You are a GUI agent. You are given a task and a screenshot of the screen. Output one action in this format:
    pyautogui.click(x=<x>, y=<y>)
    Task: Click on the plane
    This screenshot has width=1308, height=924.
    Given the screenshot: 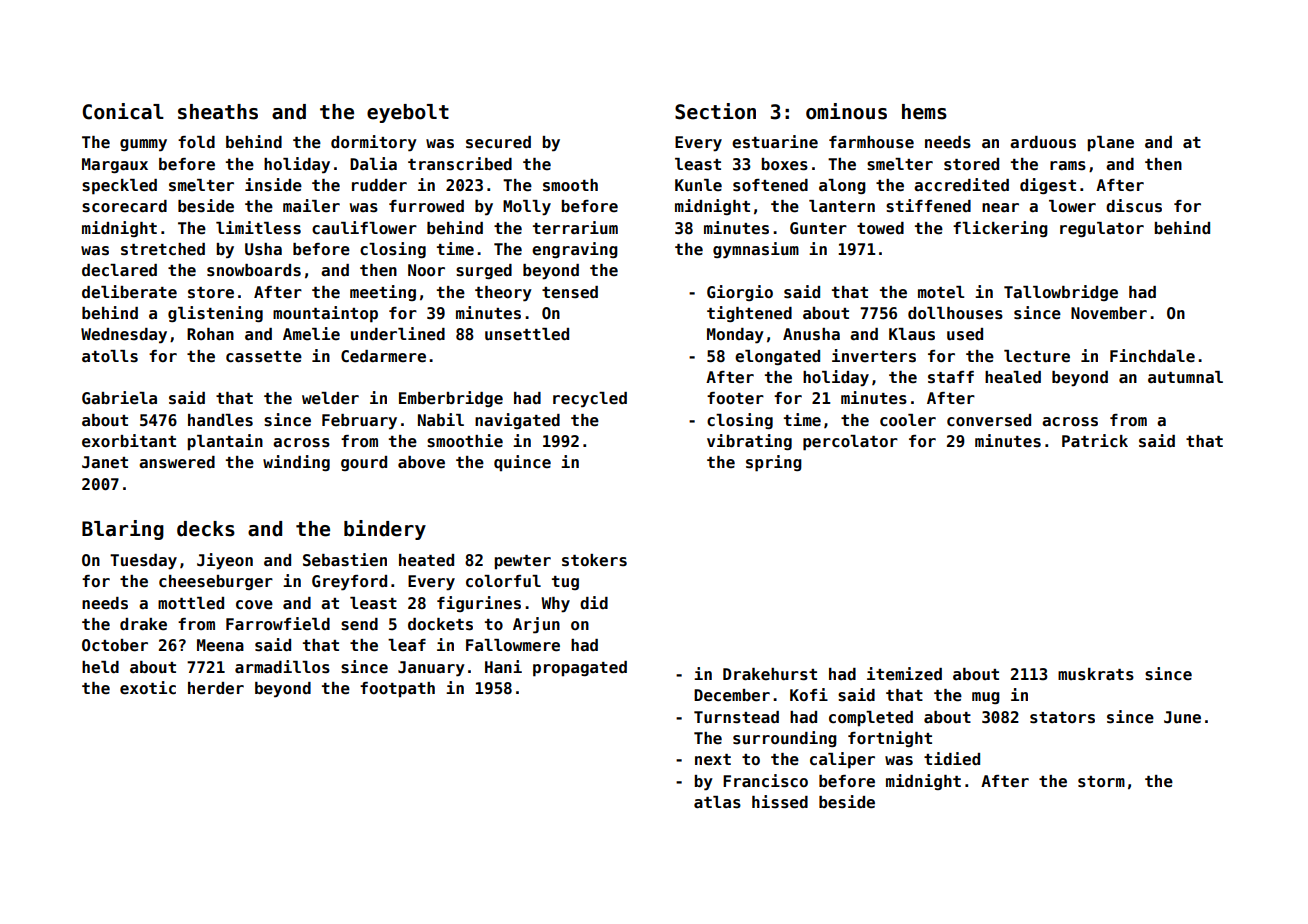 What is the action you would take?
    pyautogui.click(x=1110, y=144)
